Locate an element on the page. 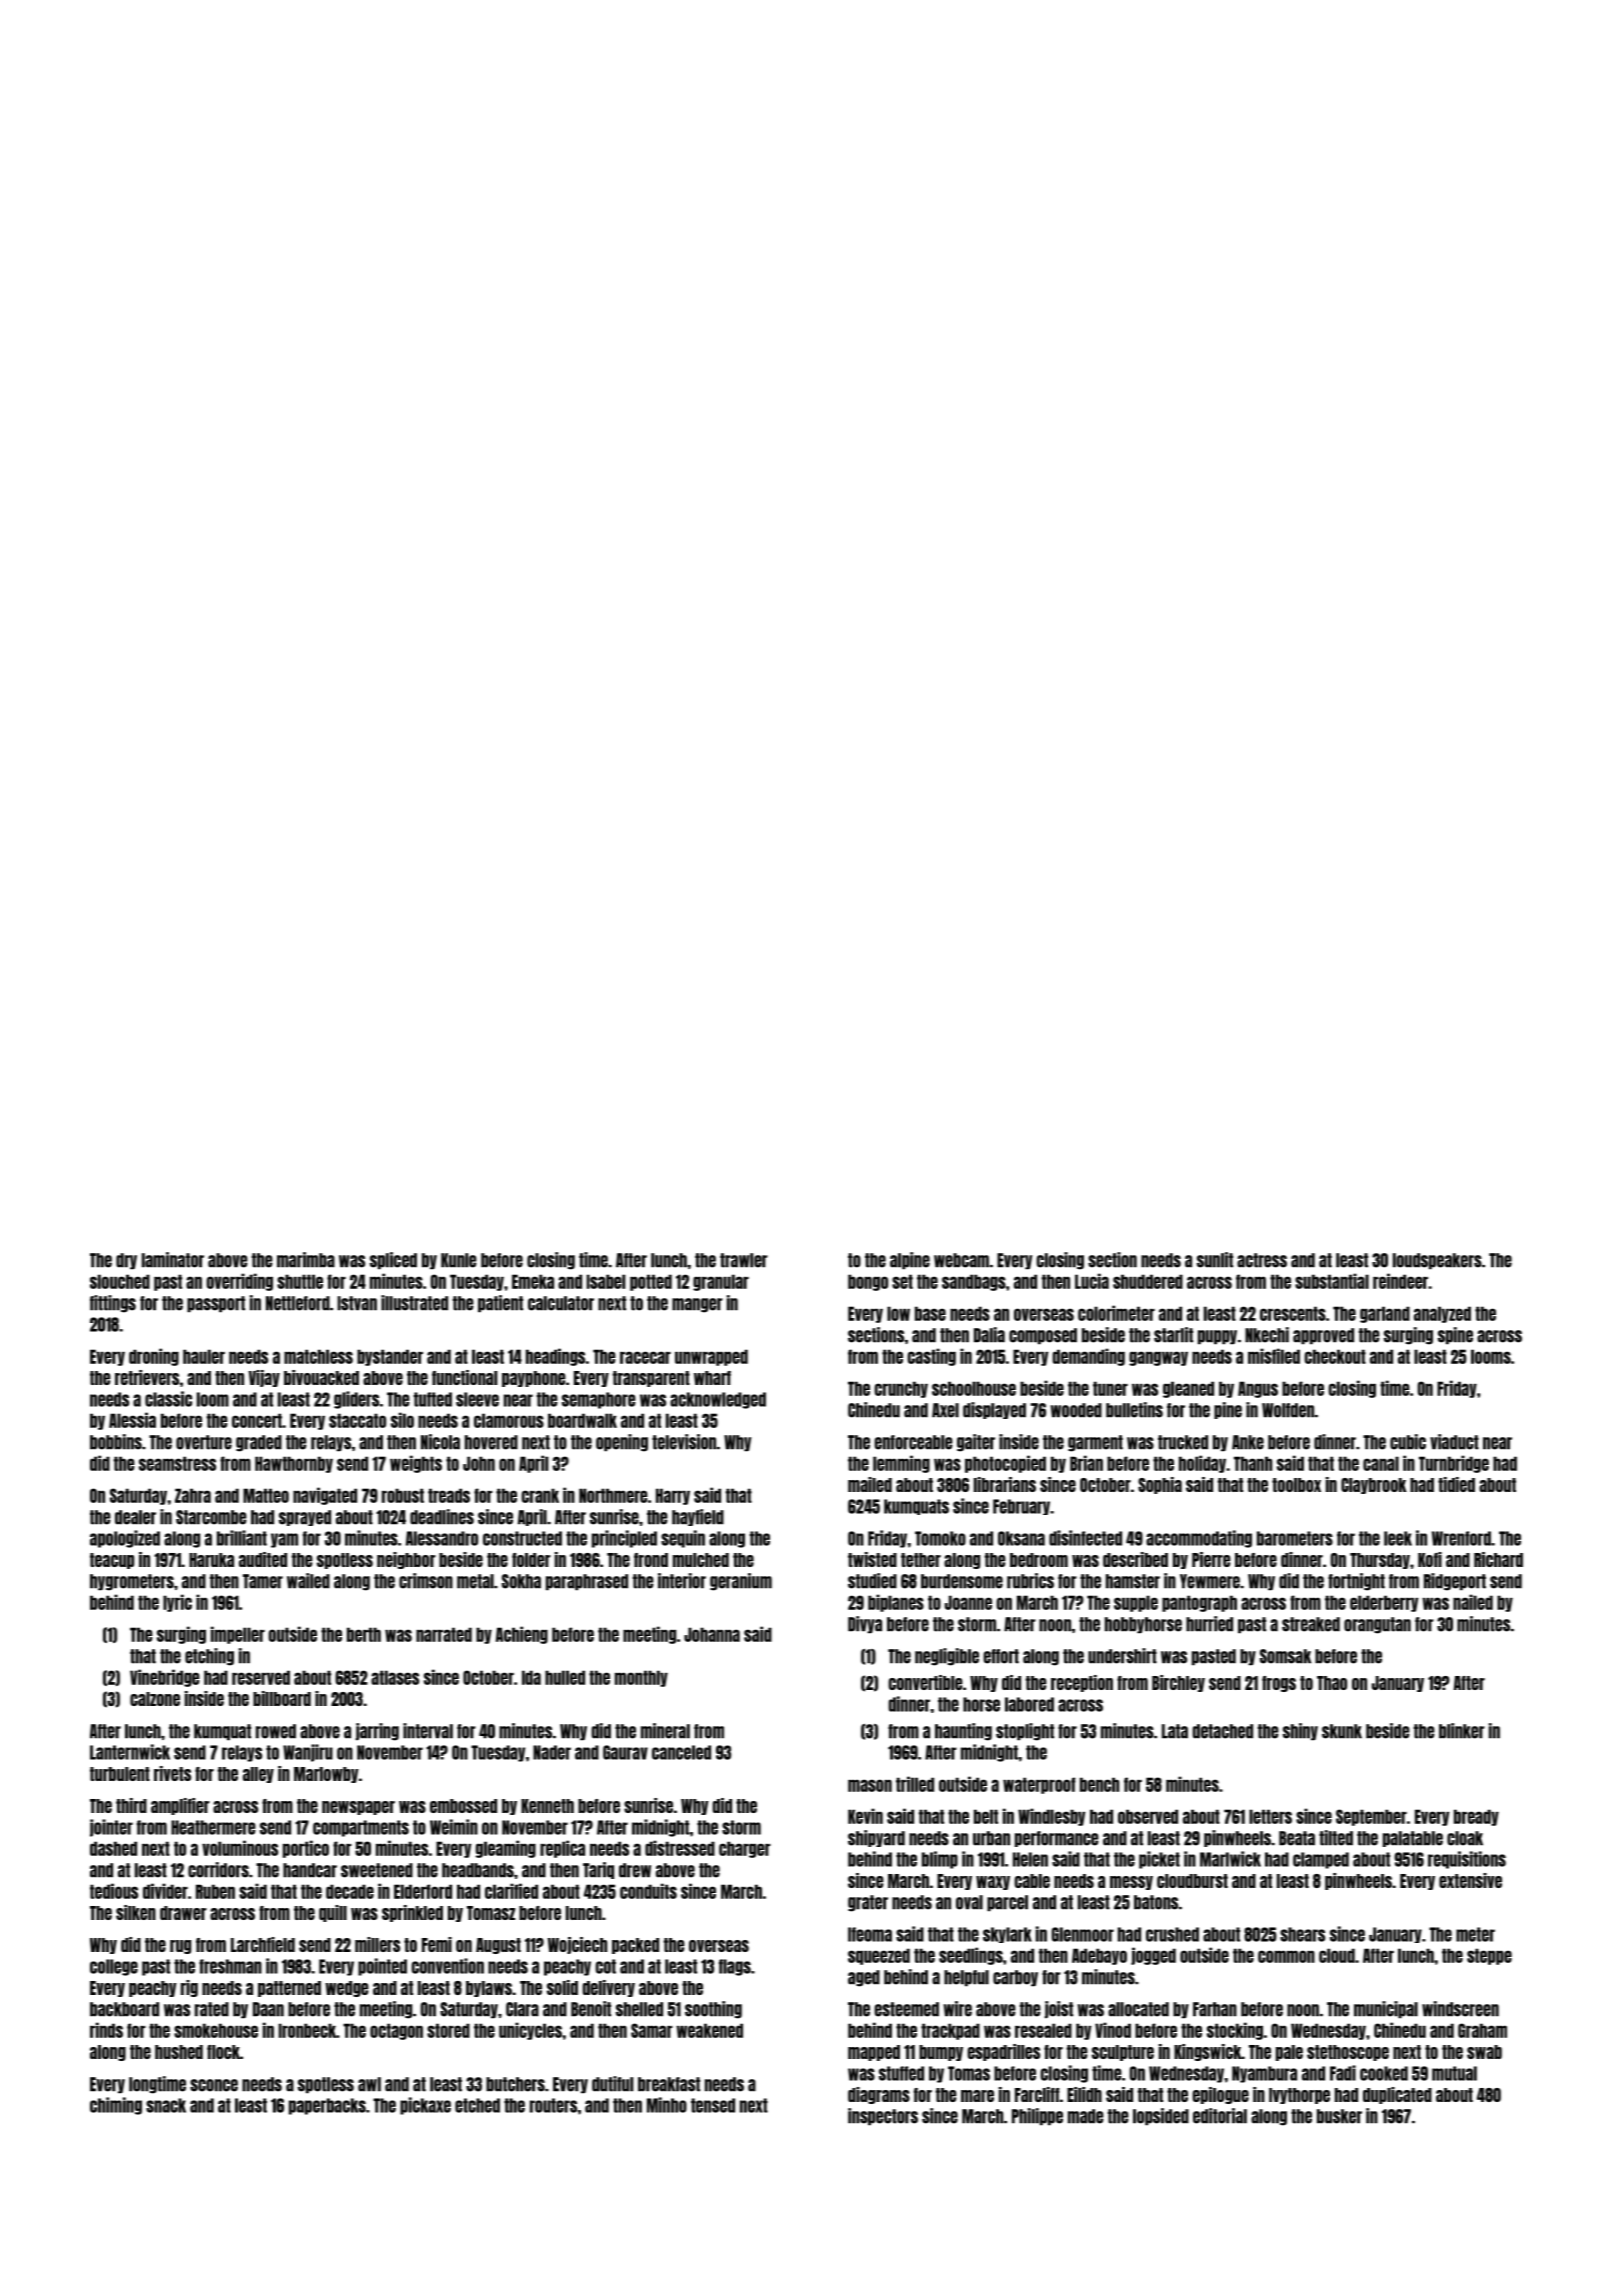  Minho is located at coordinates (667, 2105).
